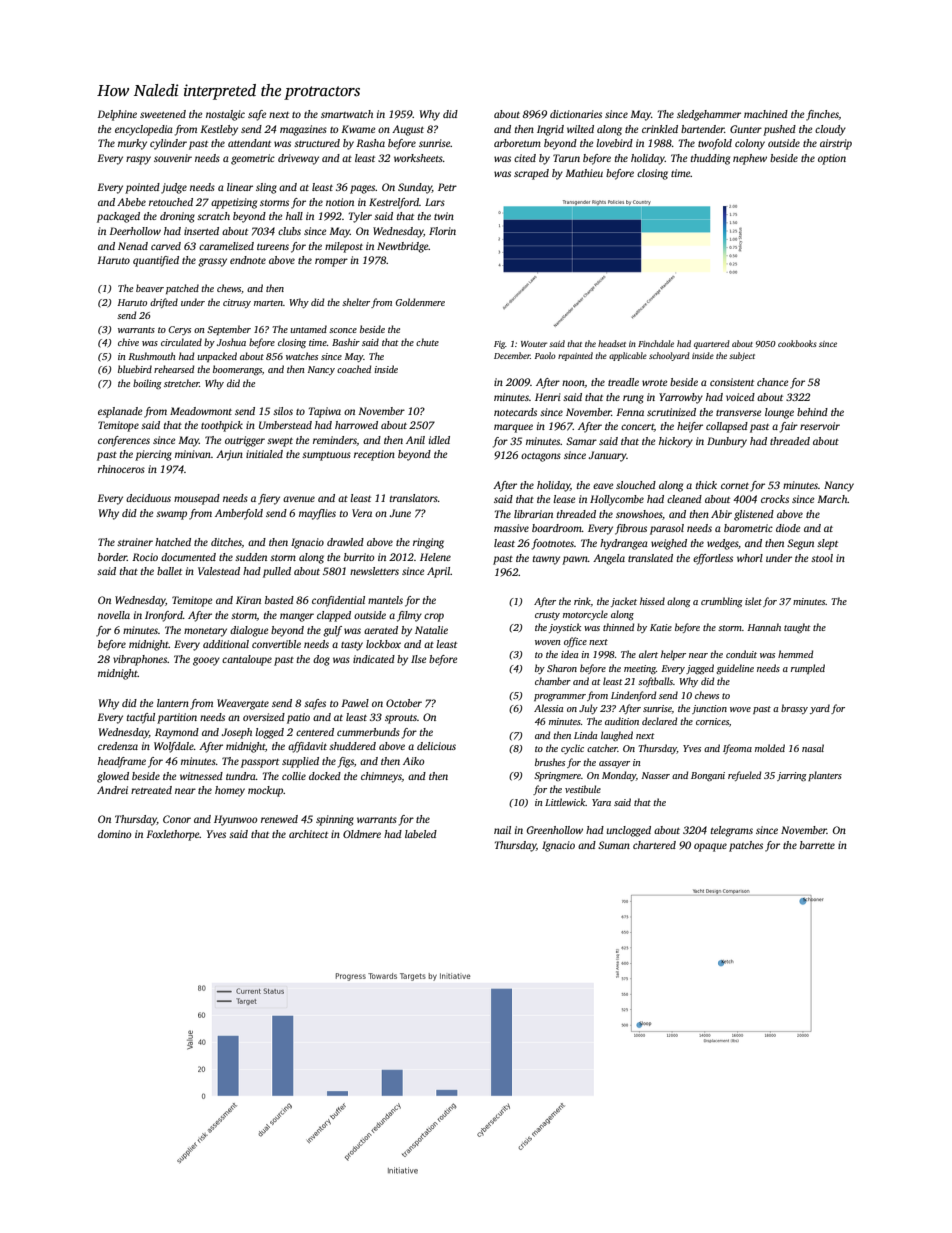 Image resolution: width=952 pixels, height=1233 pixels. What do you see at coordinates (836, 144) in the image?
I see `airstrip` at bounding box center [836, 144].
